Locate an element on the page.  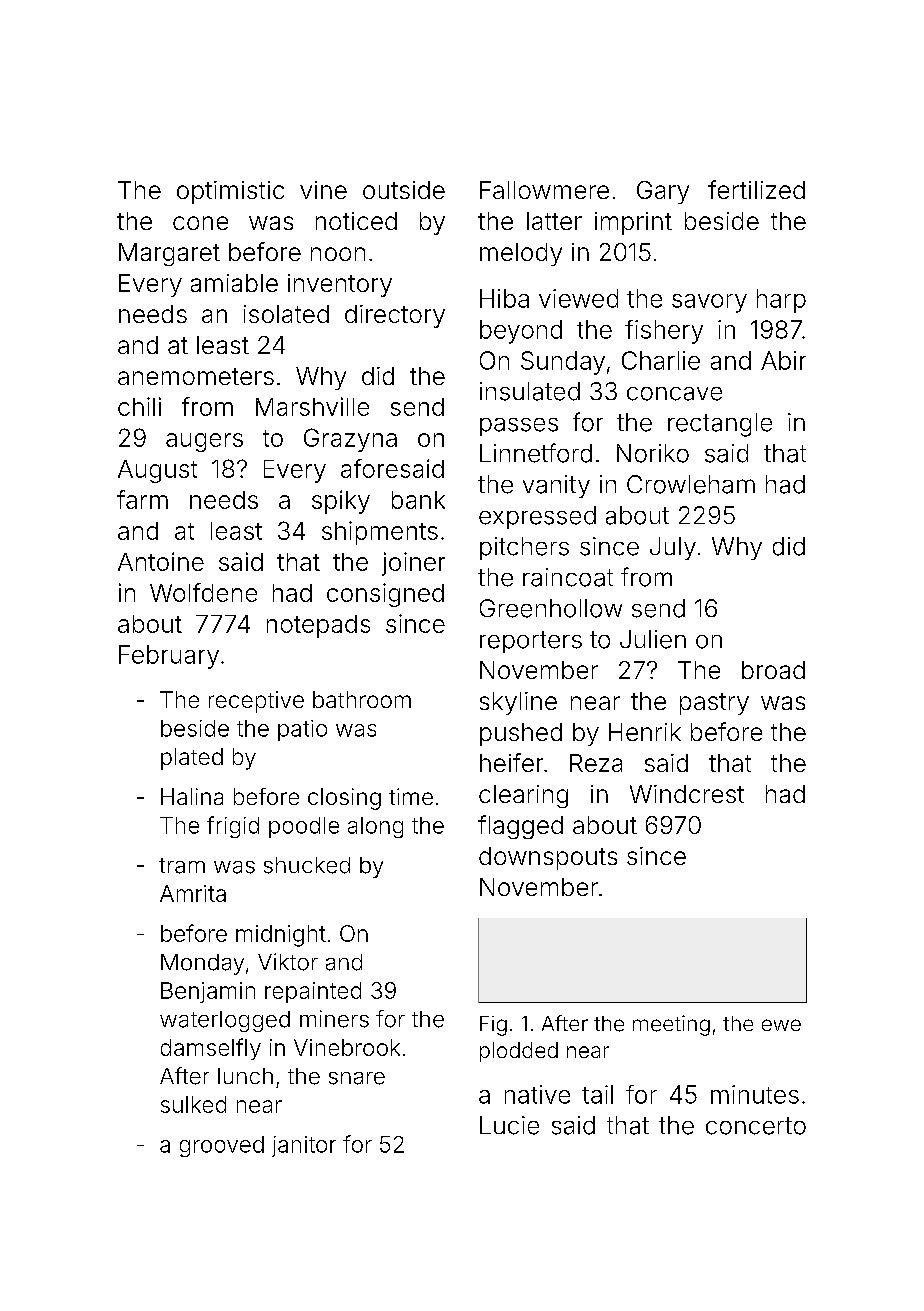
shucked is located at coordinates (307, 865).
